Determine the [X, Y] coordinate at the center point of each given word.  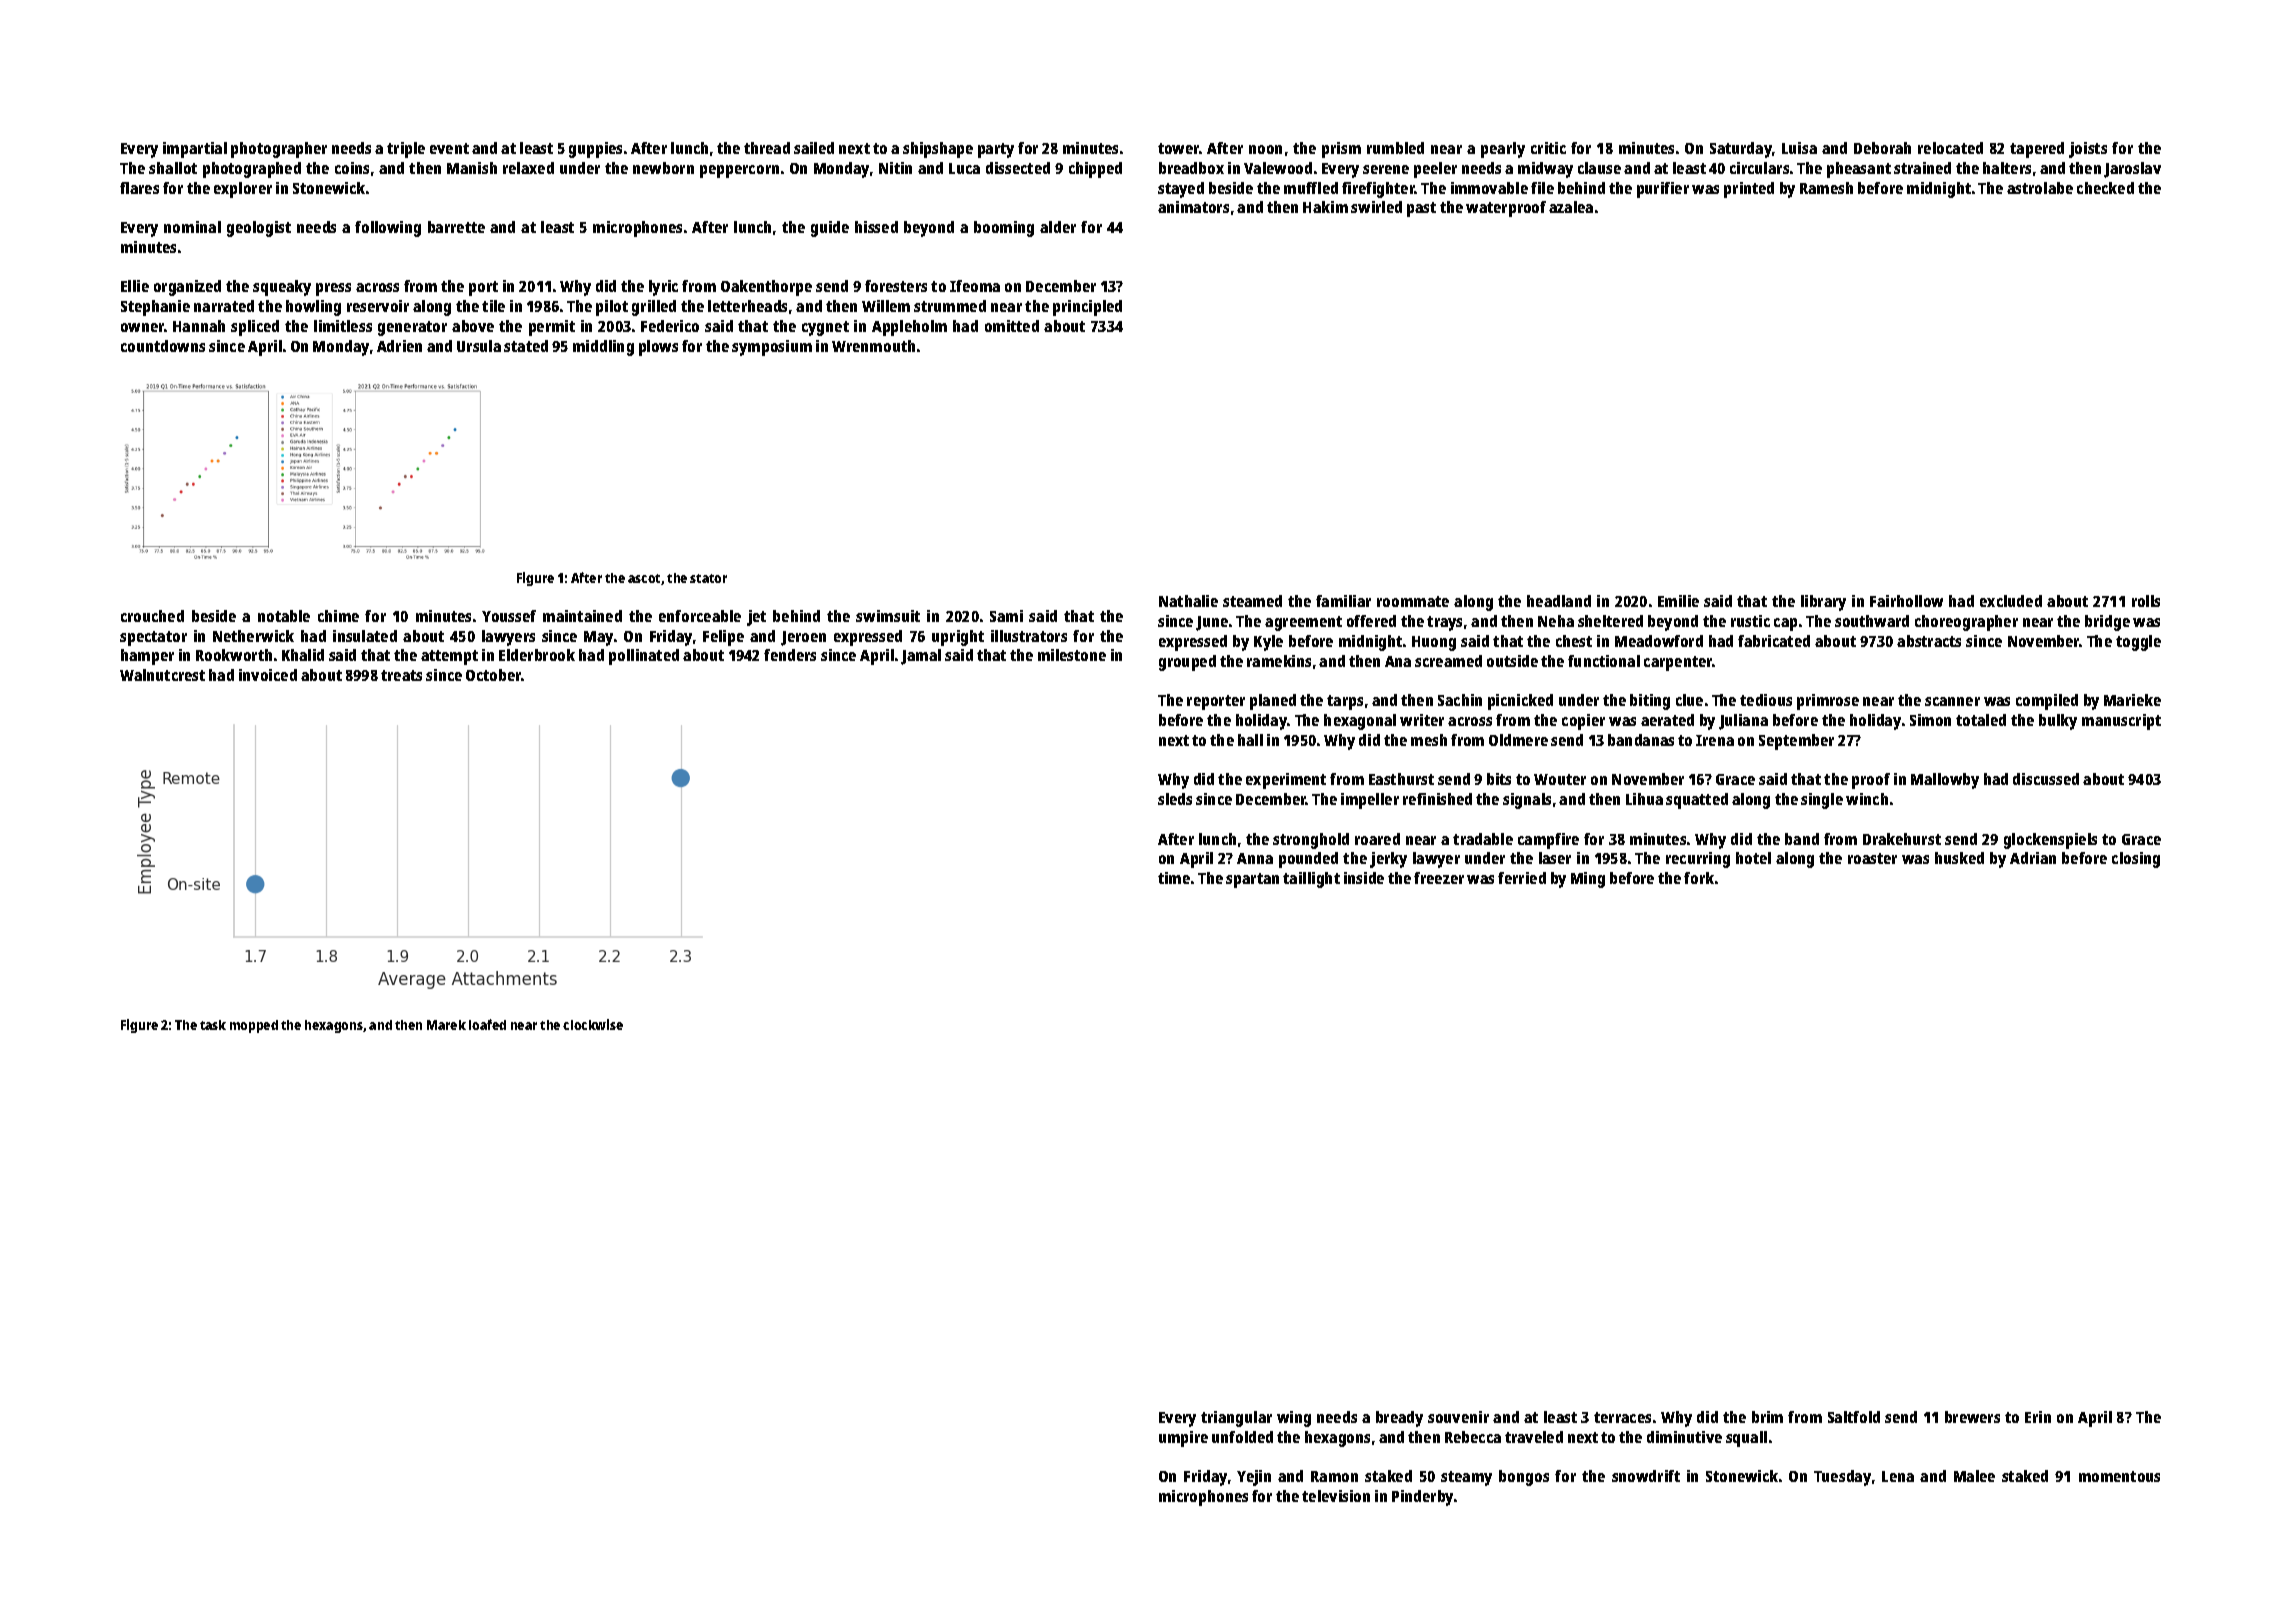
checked [2105, 188]
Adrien [399, 346]
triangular [1236, 1419]
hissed [876, 227]
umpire [1183, 1439]
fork [1699, 878]
